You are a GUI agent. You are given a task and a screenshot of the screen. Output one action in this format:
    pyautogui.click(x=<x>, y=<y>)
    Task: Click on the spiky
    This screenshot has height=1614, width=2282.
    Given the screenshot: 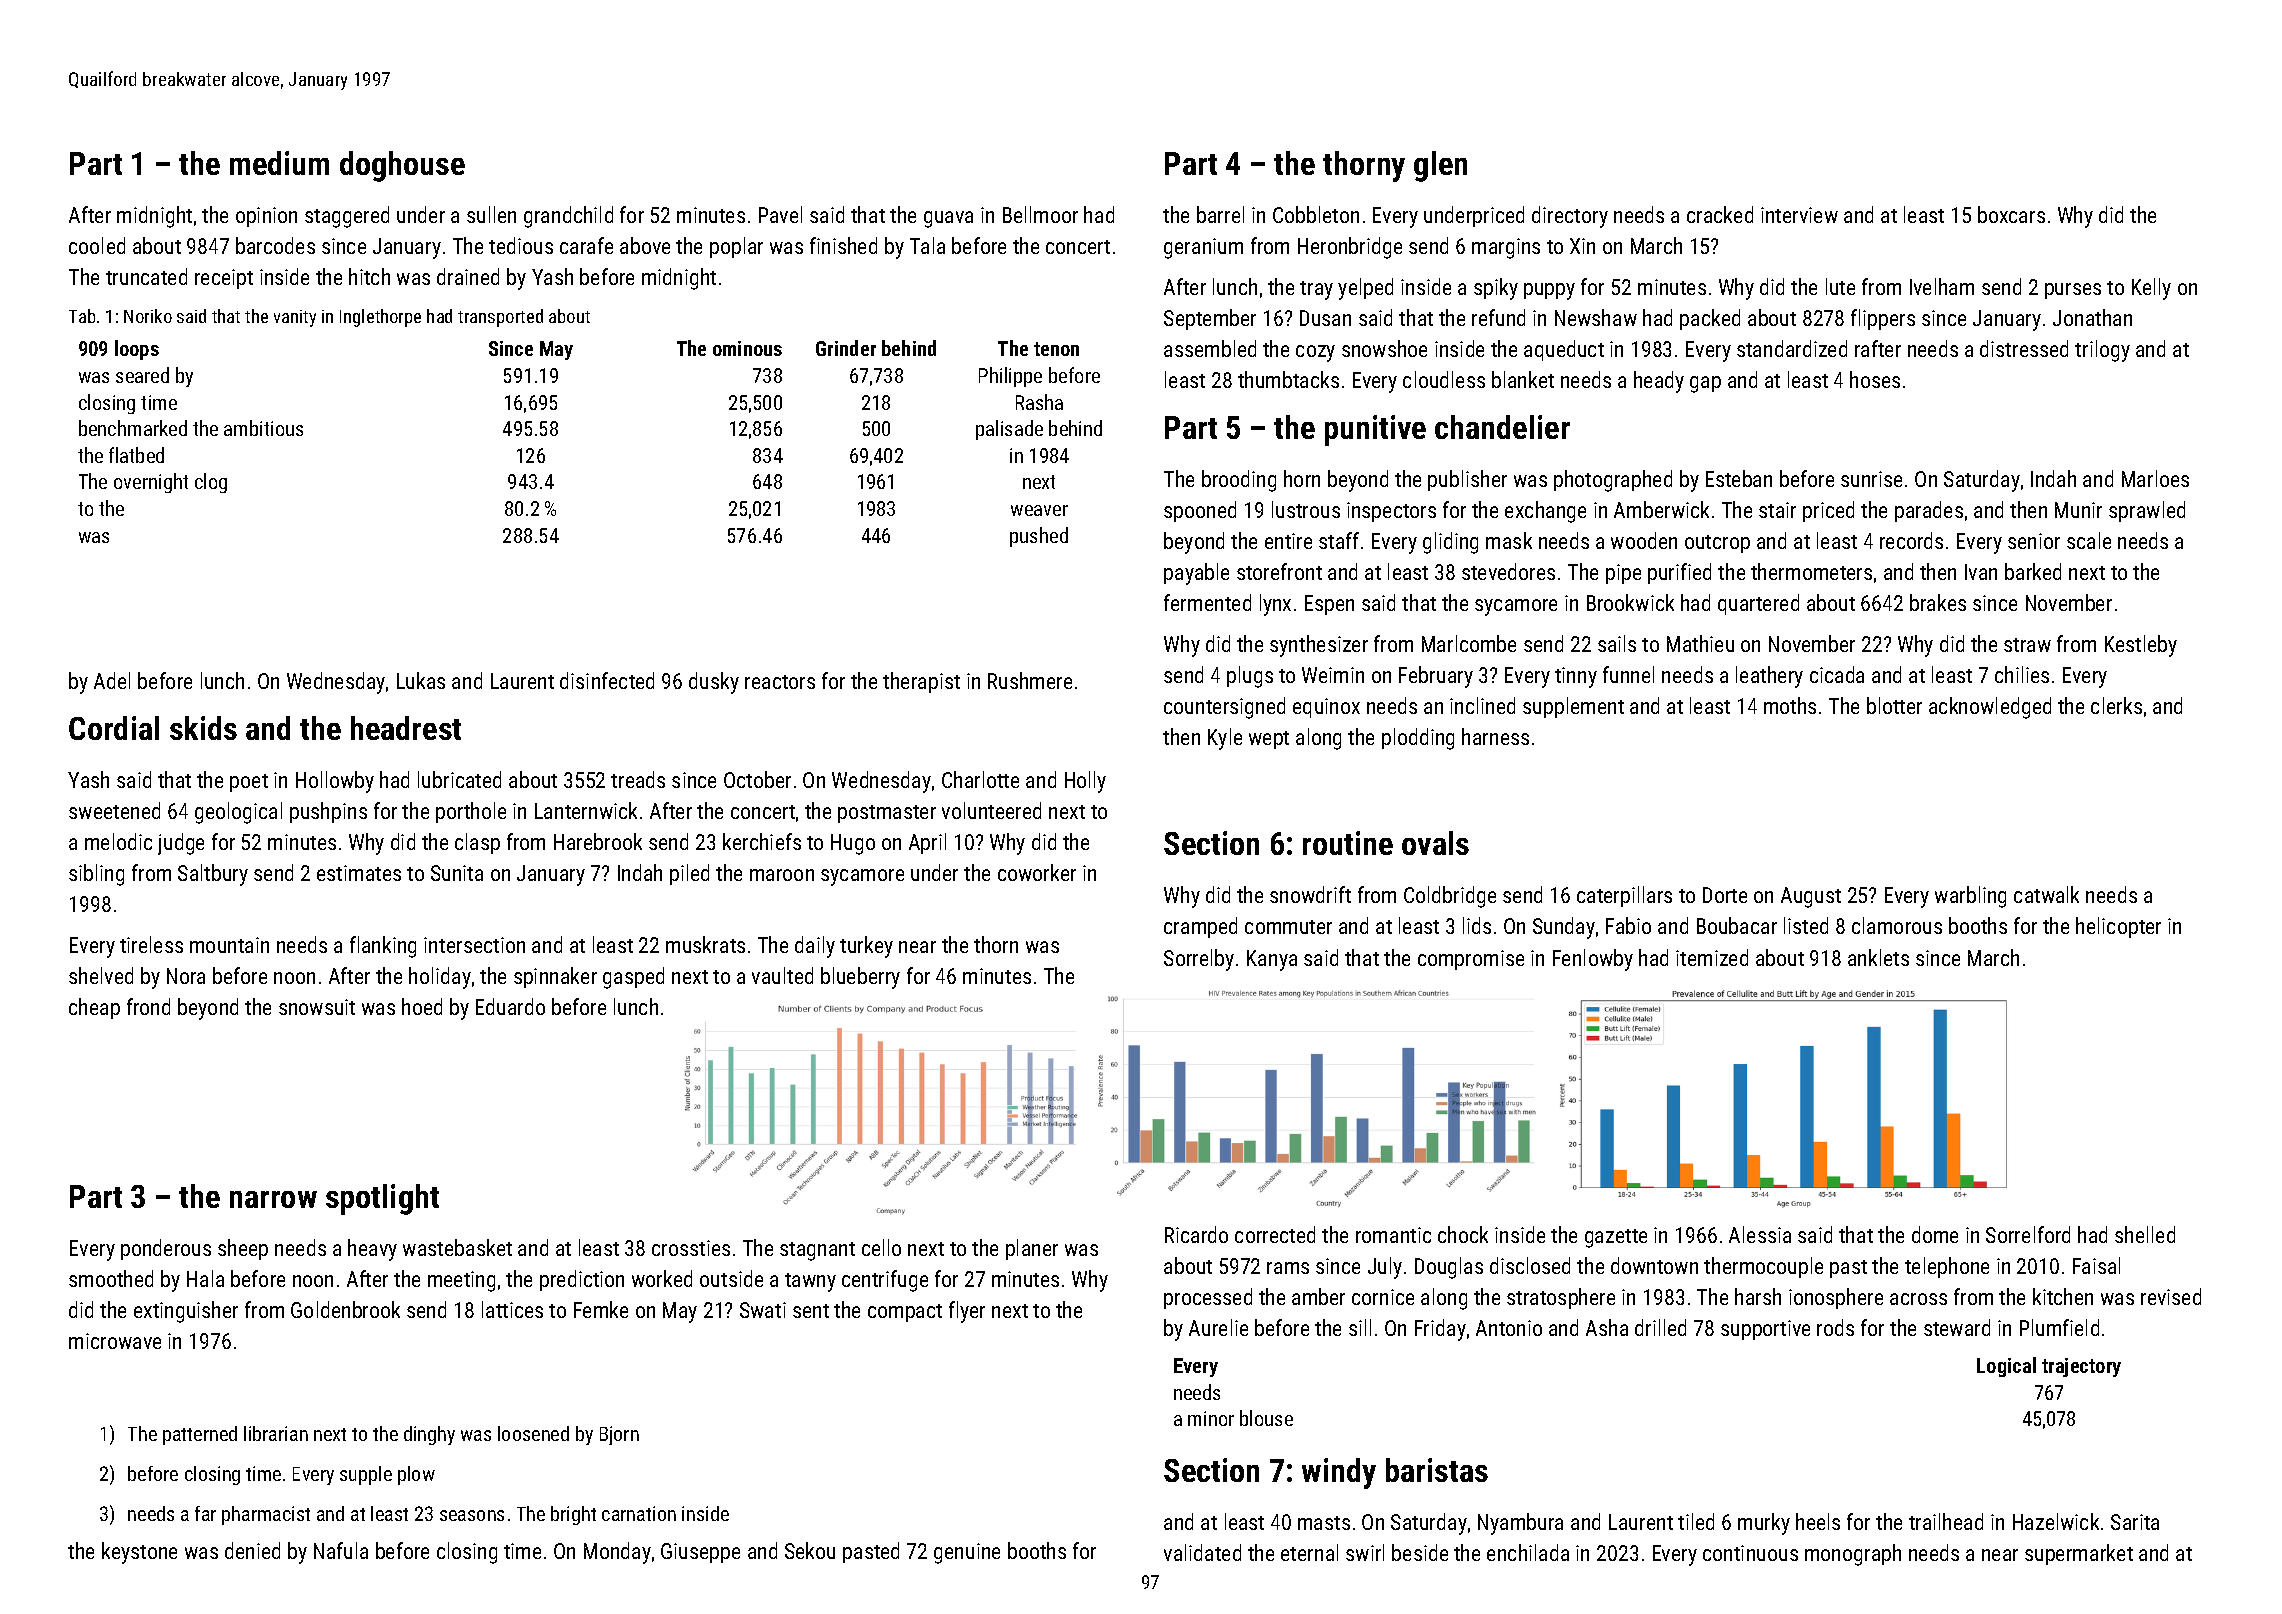 What is the action you would take?
    pyautogui.click(x=1496, y=289)
